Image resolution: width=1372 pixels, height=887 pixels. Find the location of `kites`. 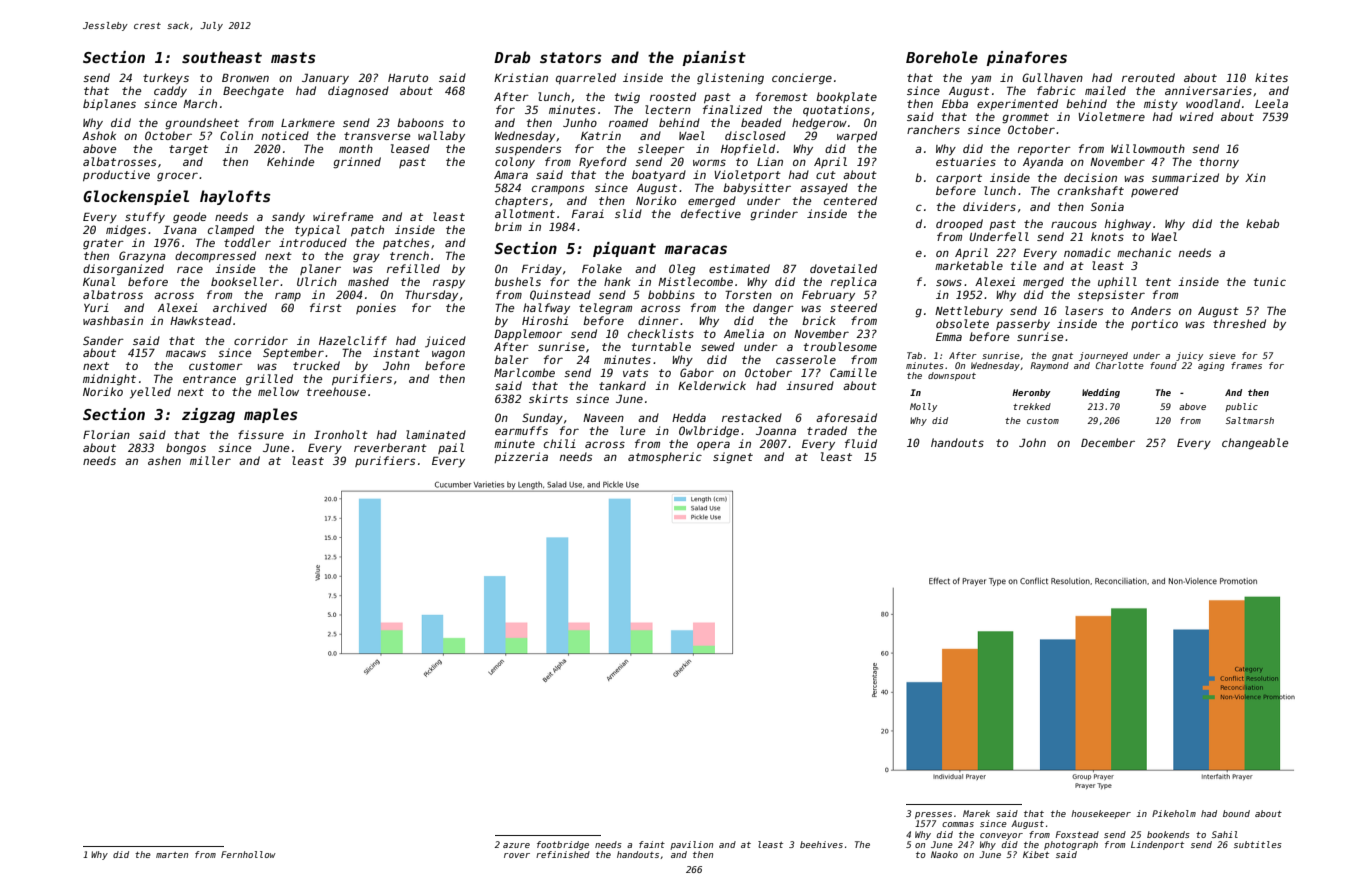

kites is located at coordinates (1271, 77).
